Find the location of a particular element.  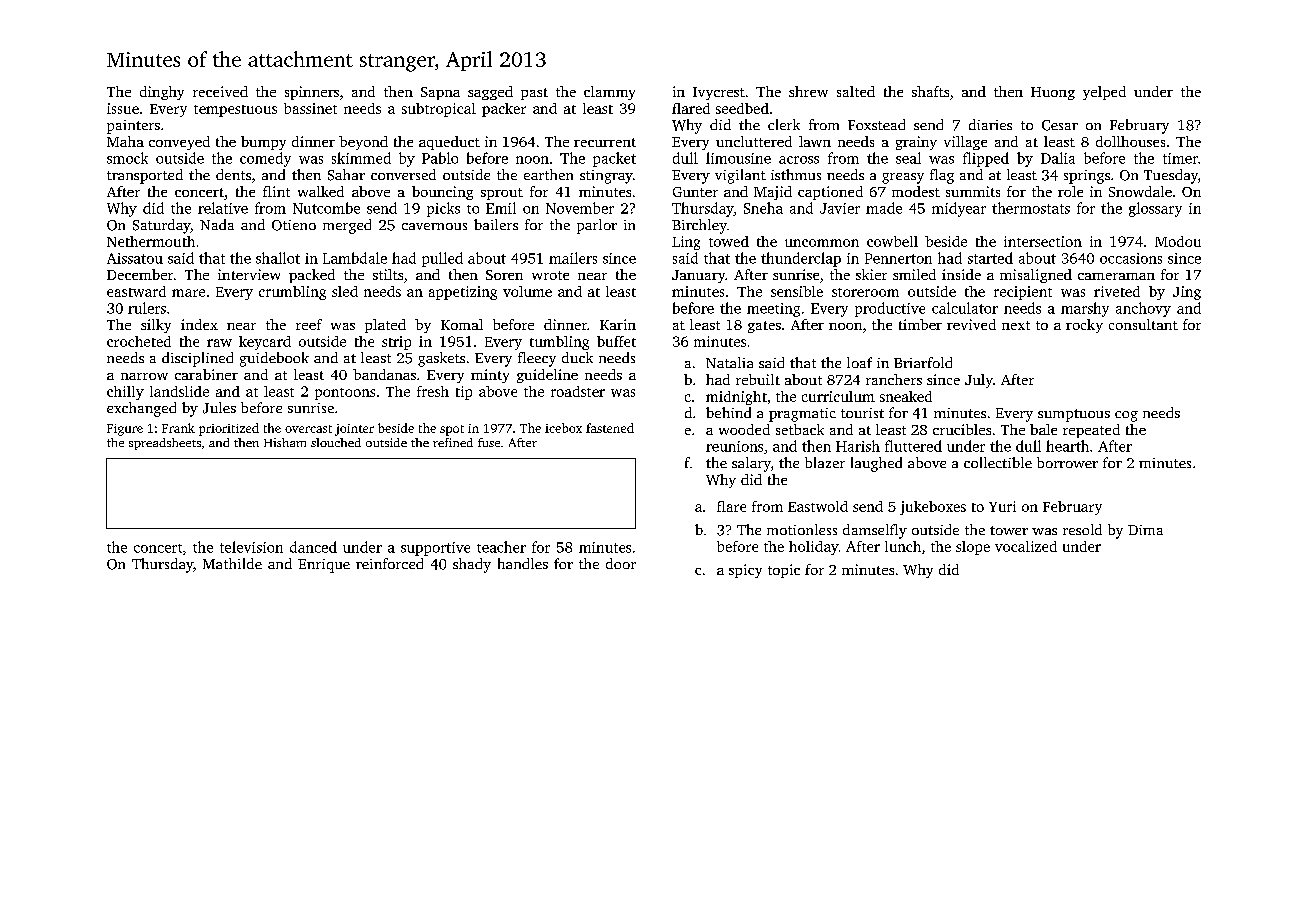

door is located at coordinates (621, 563).
